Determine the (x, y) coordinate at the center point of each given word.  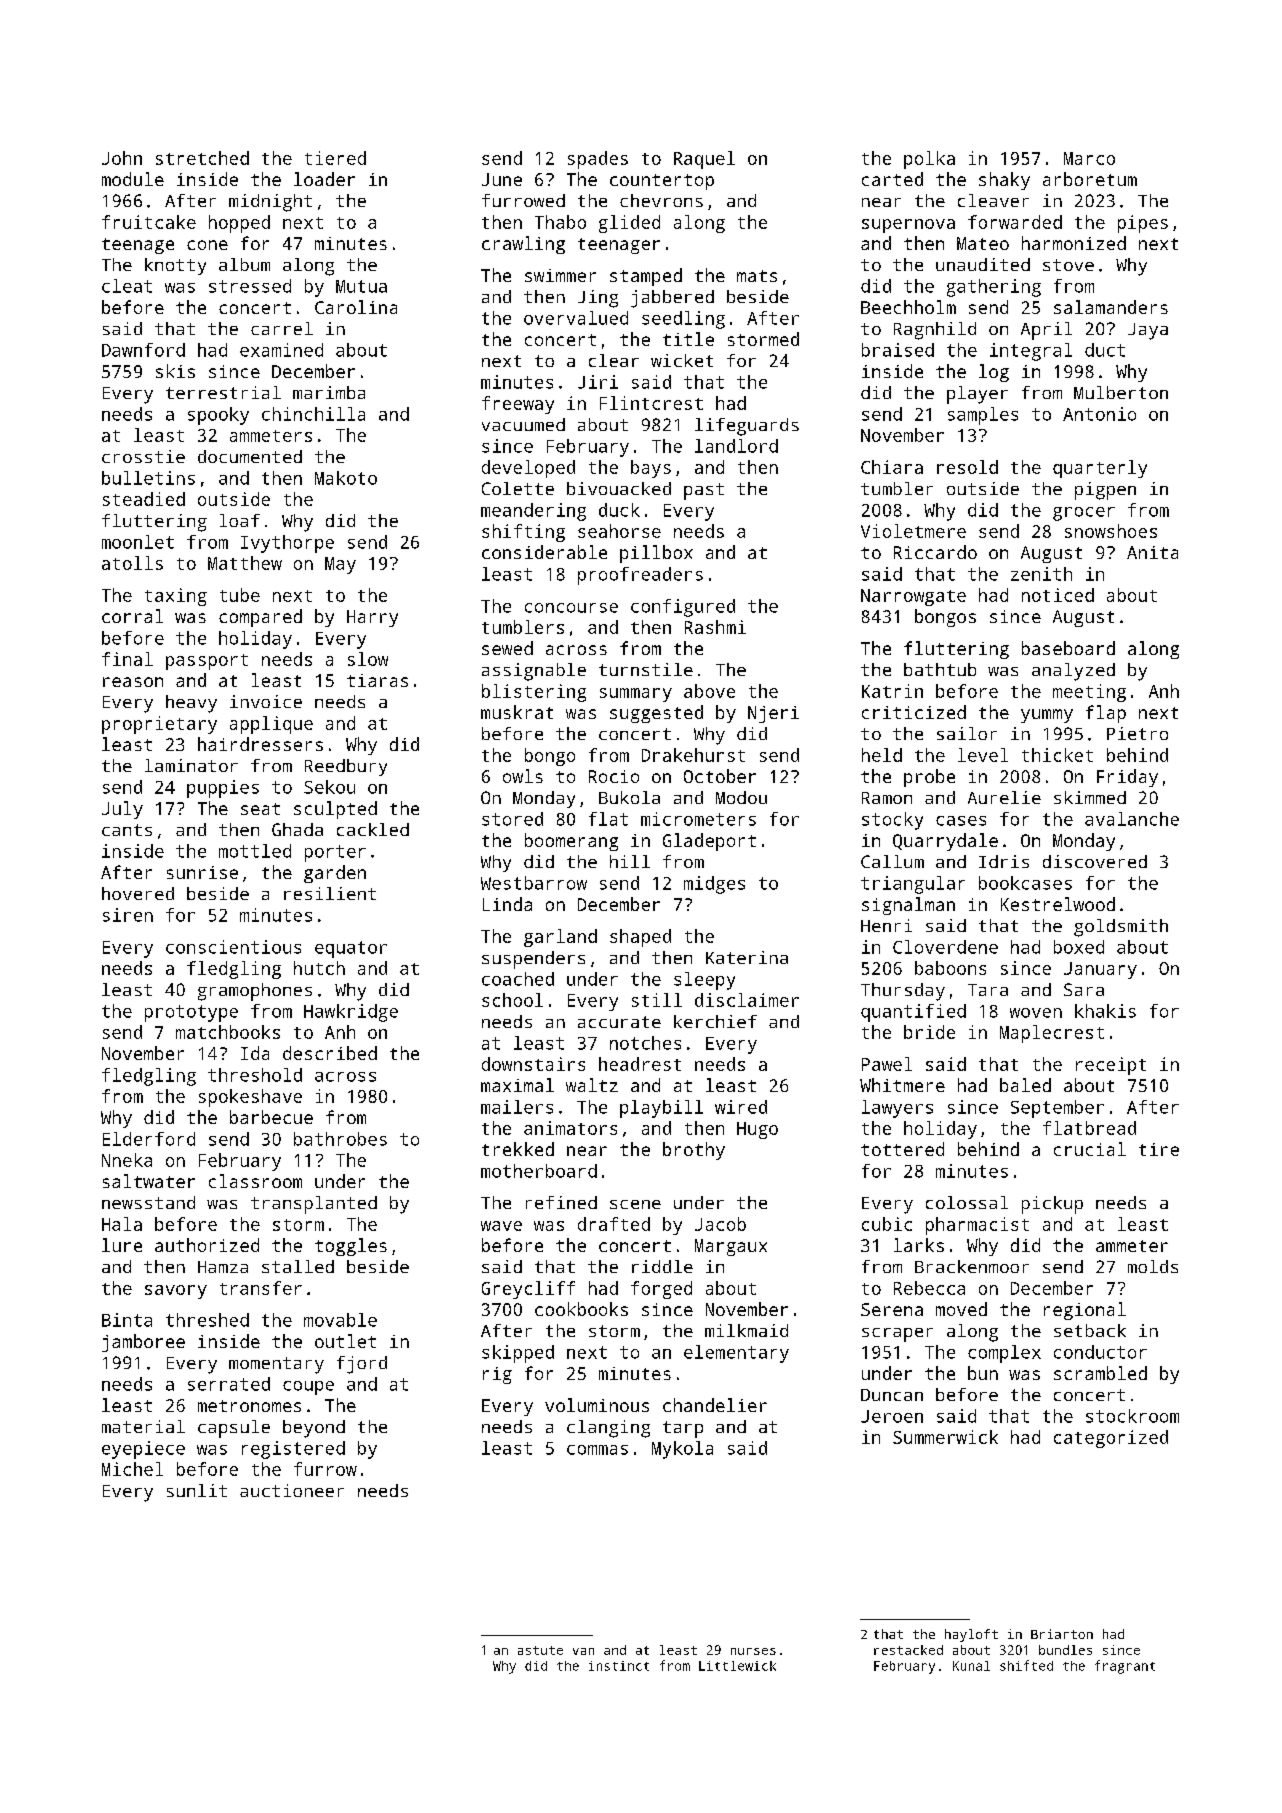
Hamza (223, 1267)
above (709, 691)
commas (597, 1450)
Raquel (704, 160)
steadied (144, 499)
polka (929, 160)
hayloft (971, 1635)
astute (540, 1650)
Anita (1152, 552)
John (122, 158)
